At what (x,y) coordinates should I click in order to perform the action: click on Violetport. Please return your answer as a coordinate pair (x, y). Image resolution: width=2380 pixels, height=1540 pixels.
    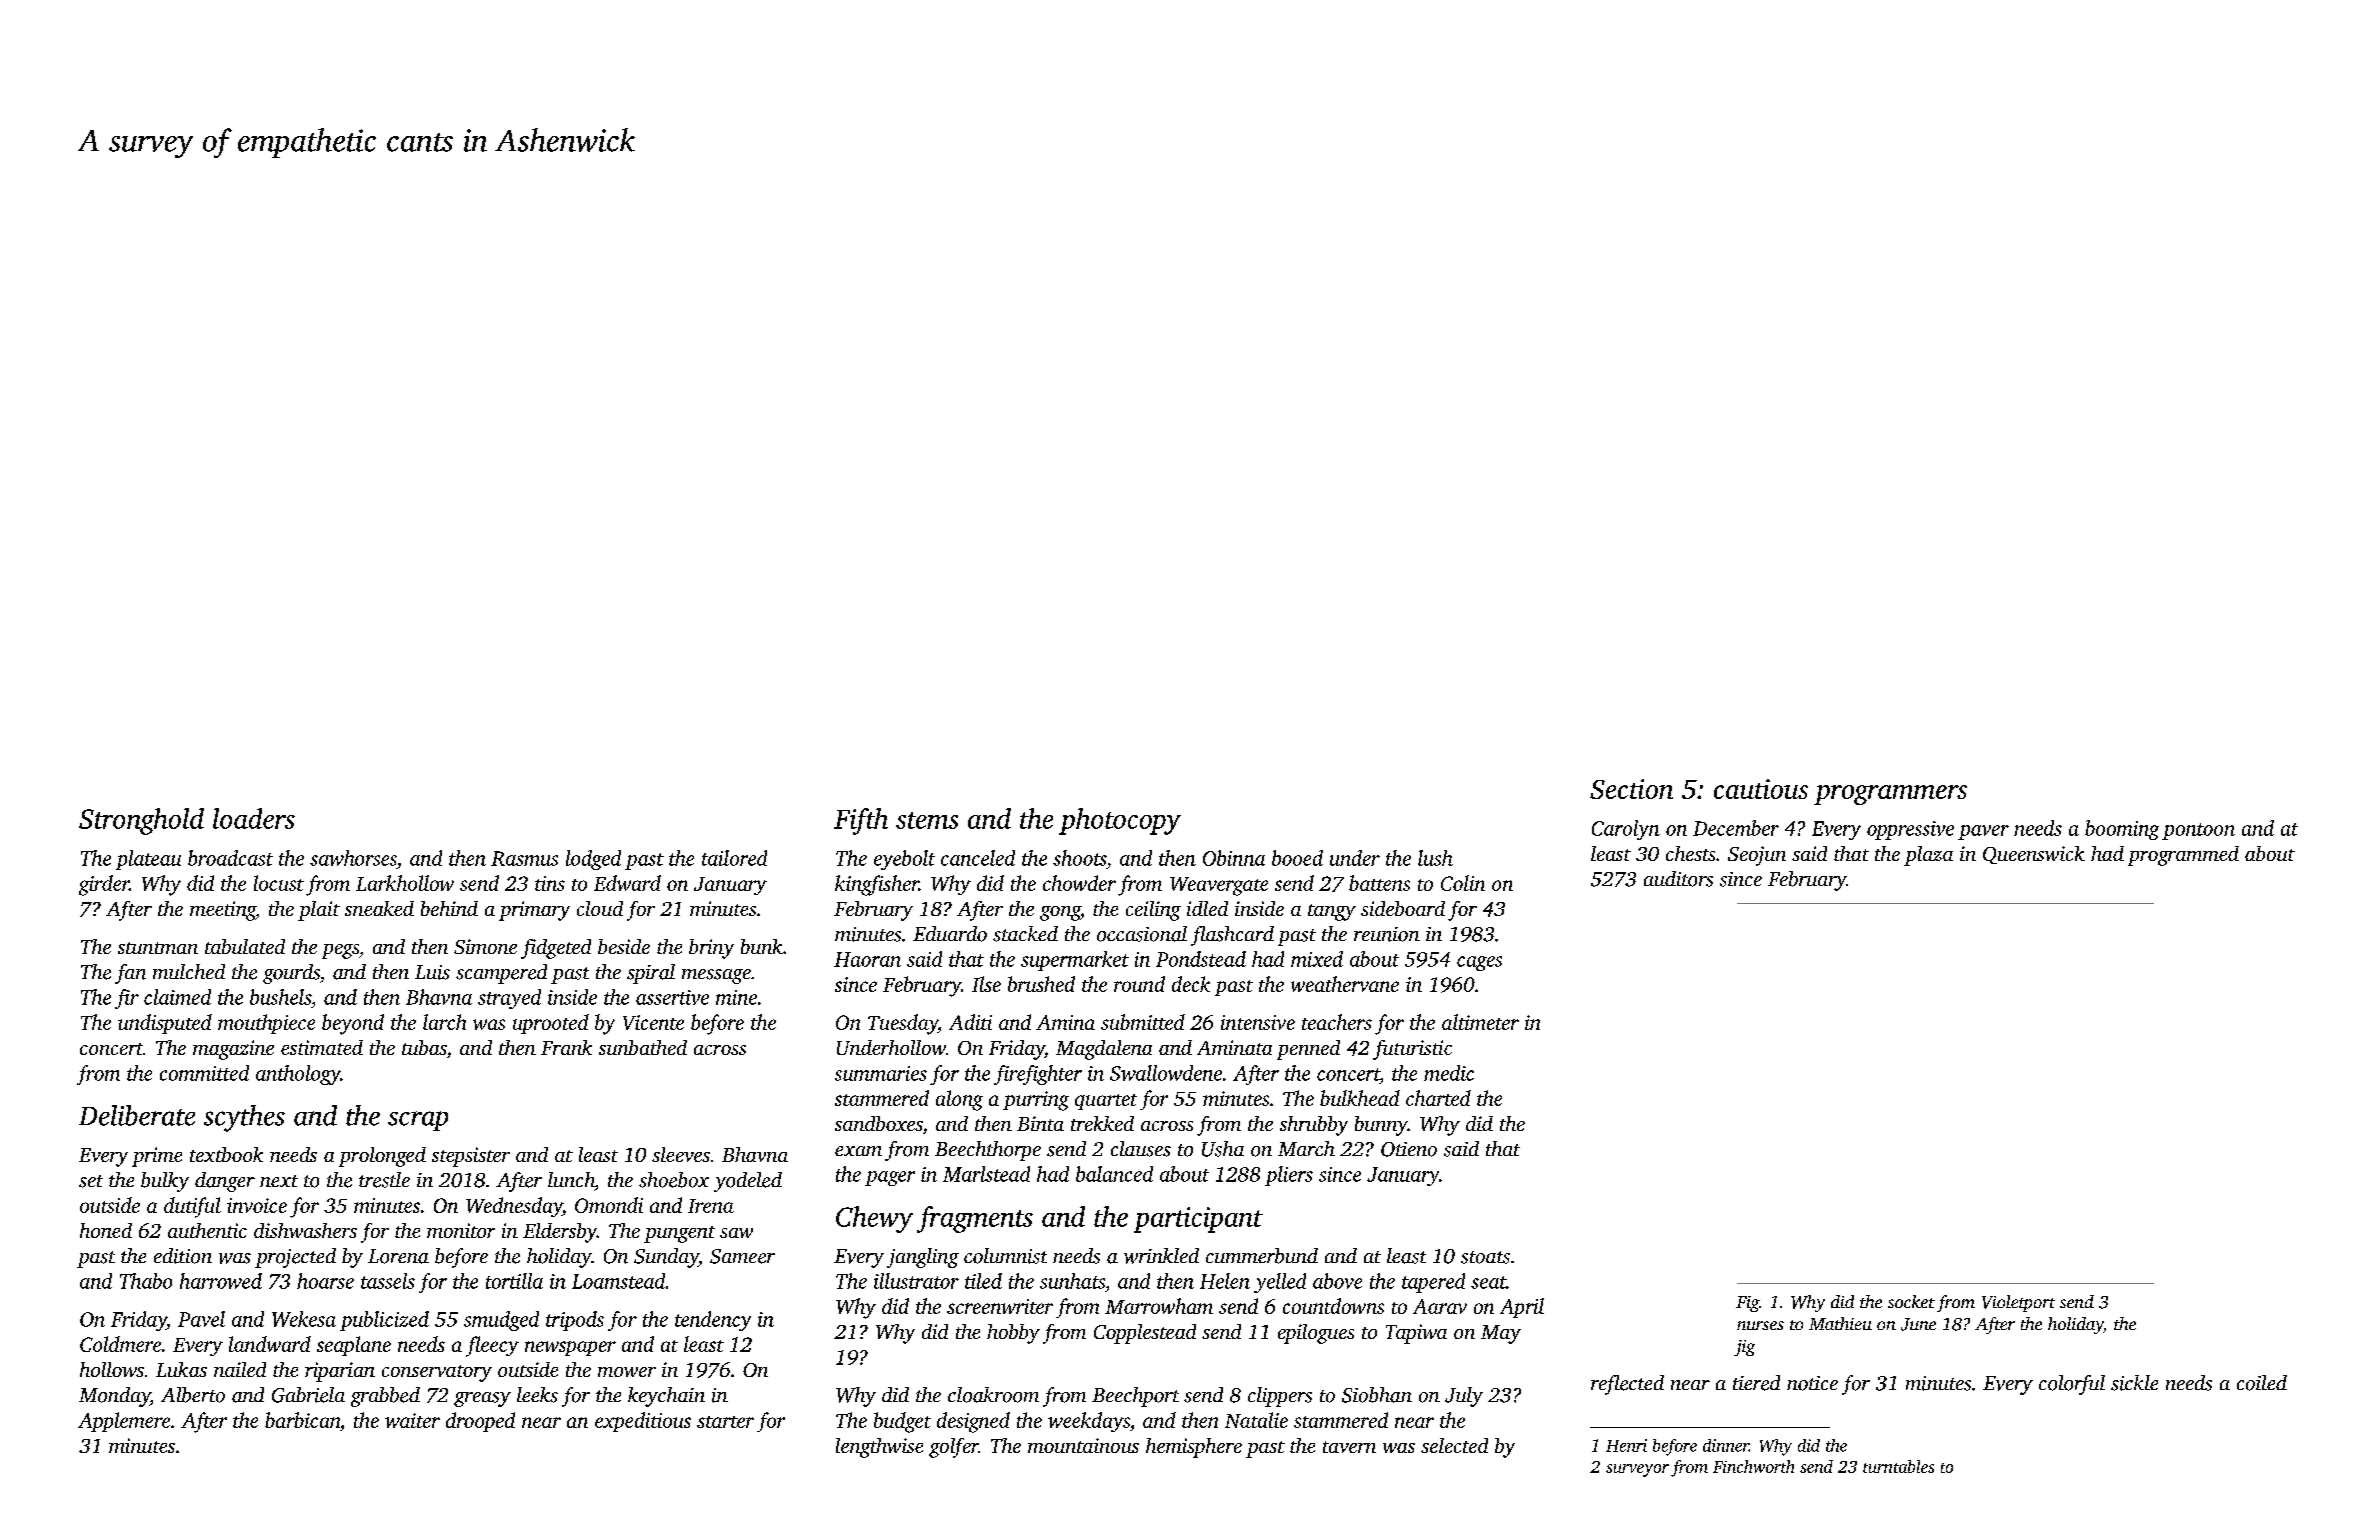
    Looking at the image, I should click on (2018, 1303).
